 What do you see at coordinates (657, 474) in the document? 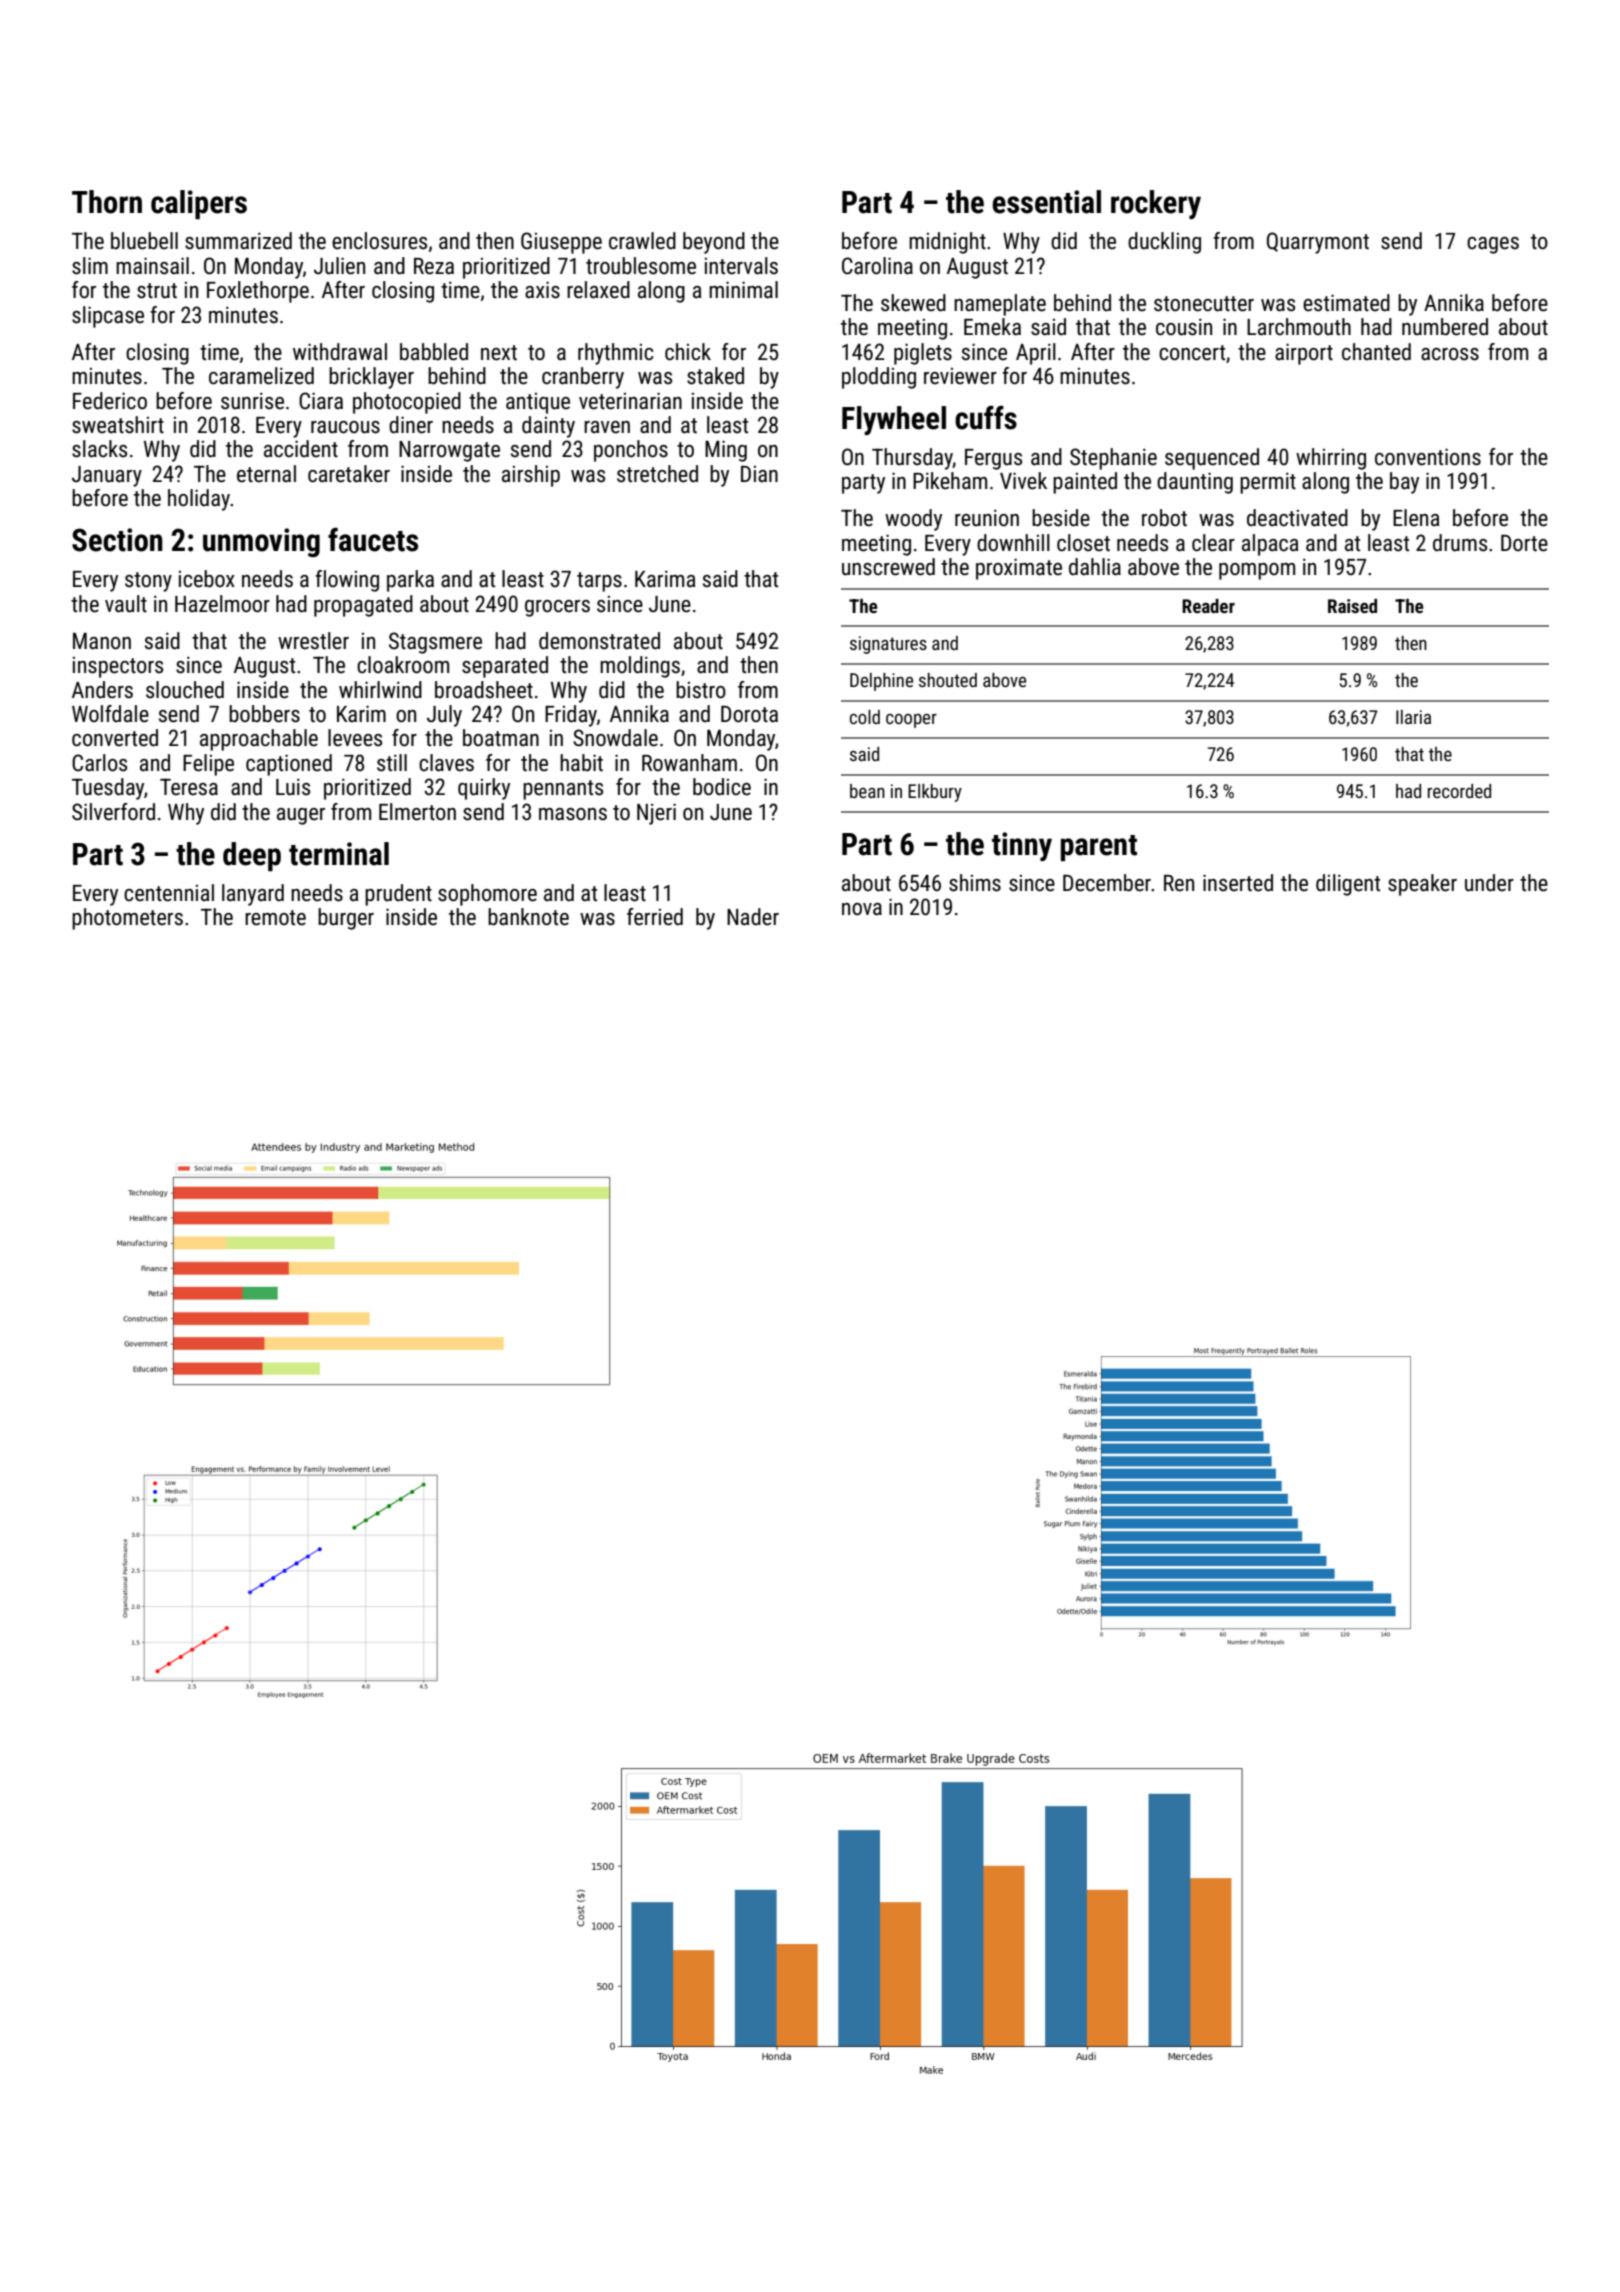
I see `stretched` at bounding box center [657, 474].
